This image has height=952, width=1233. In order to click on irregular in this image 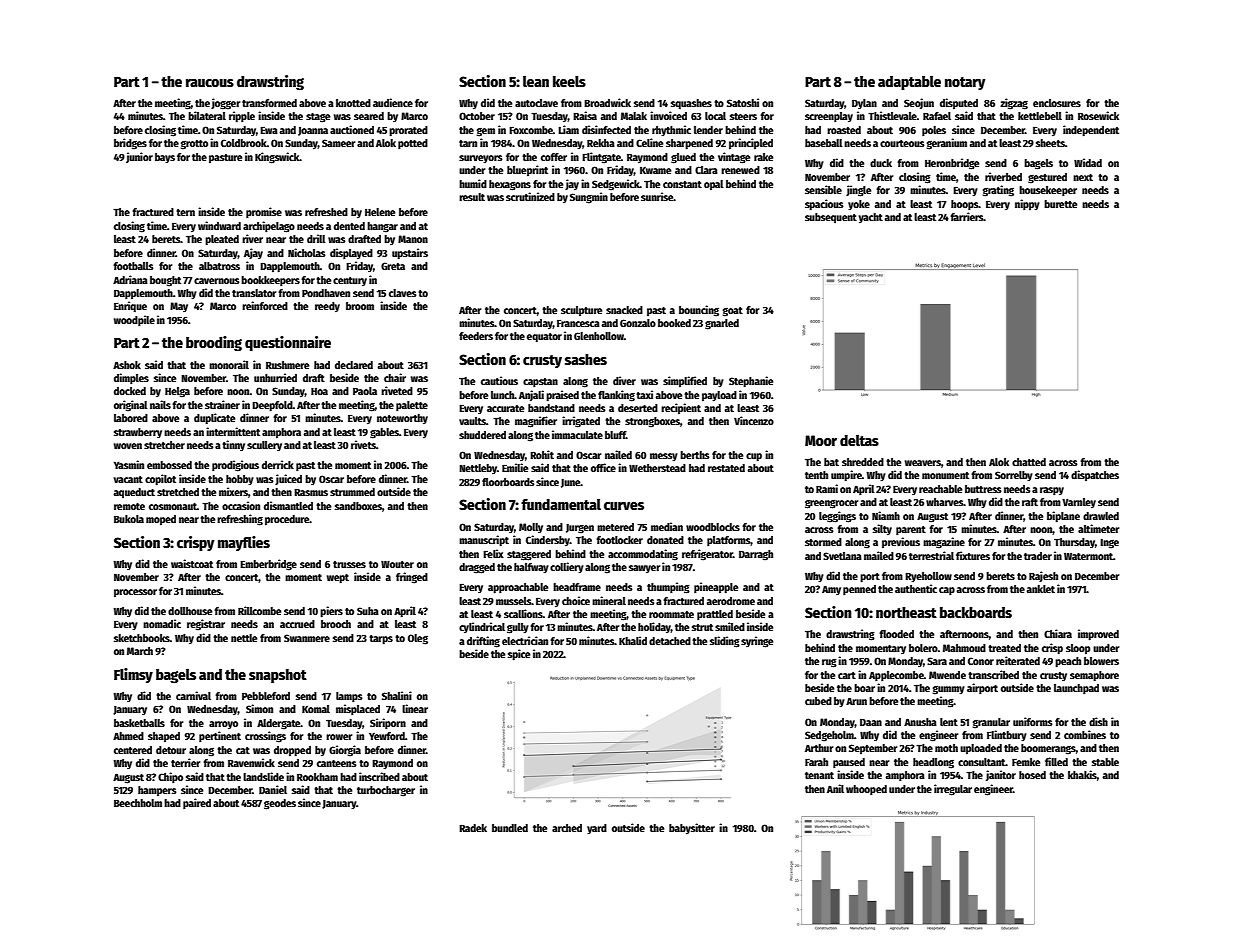, I will do `click(953, 790)`.
